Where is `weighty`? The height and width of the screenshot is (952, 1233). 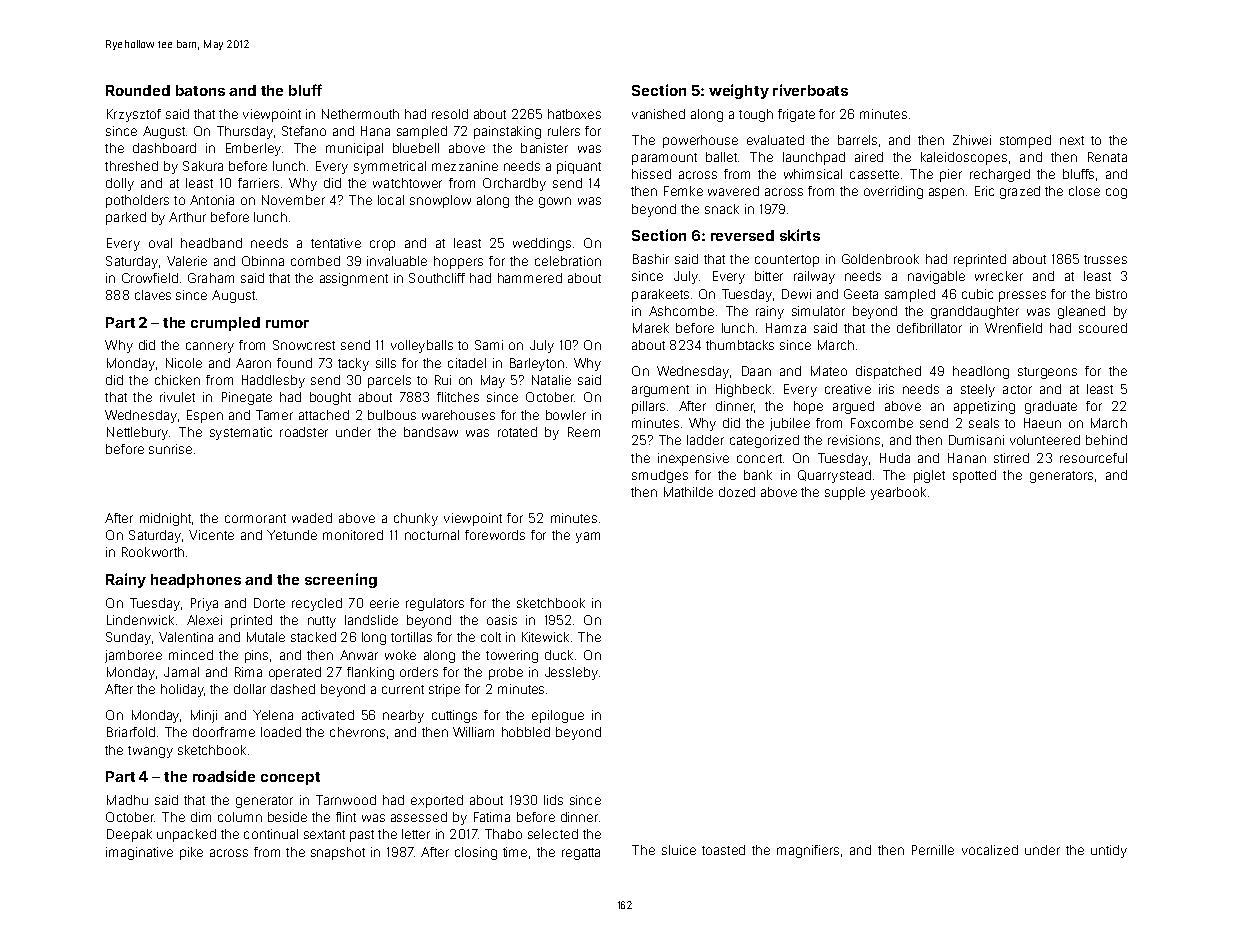
weighty is located at coordinates (739, 91).
